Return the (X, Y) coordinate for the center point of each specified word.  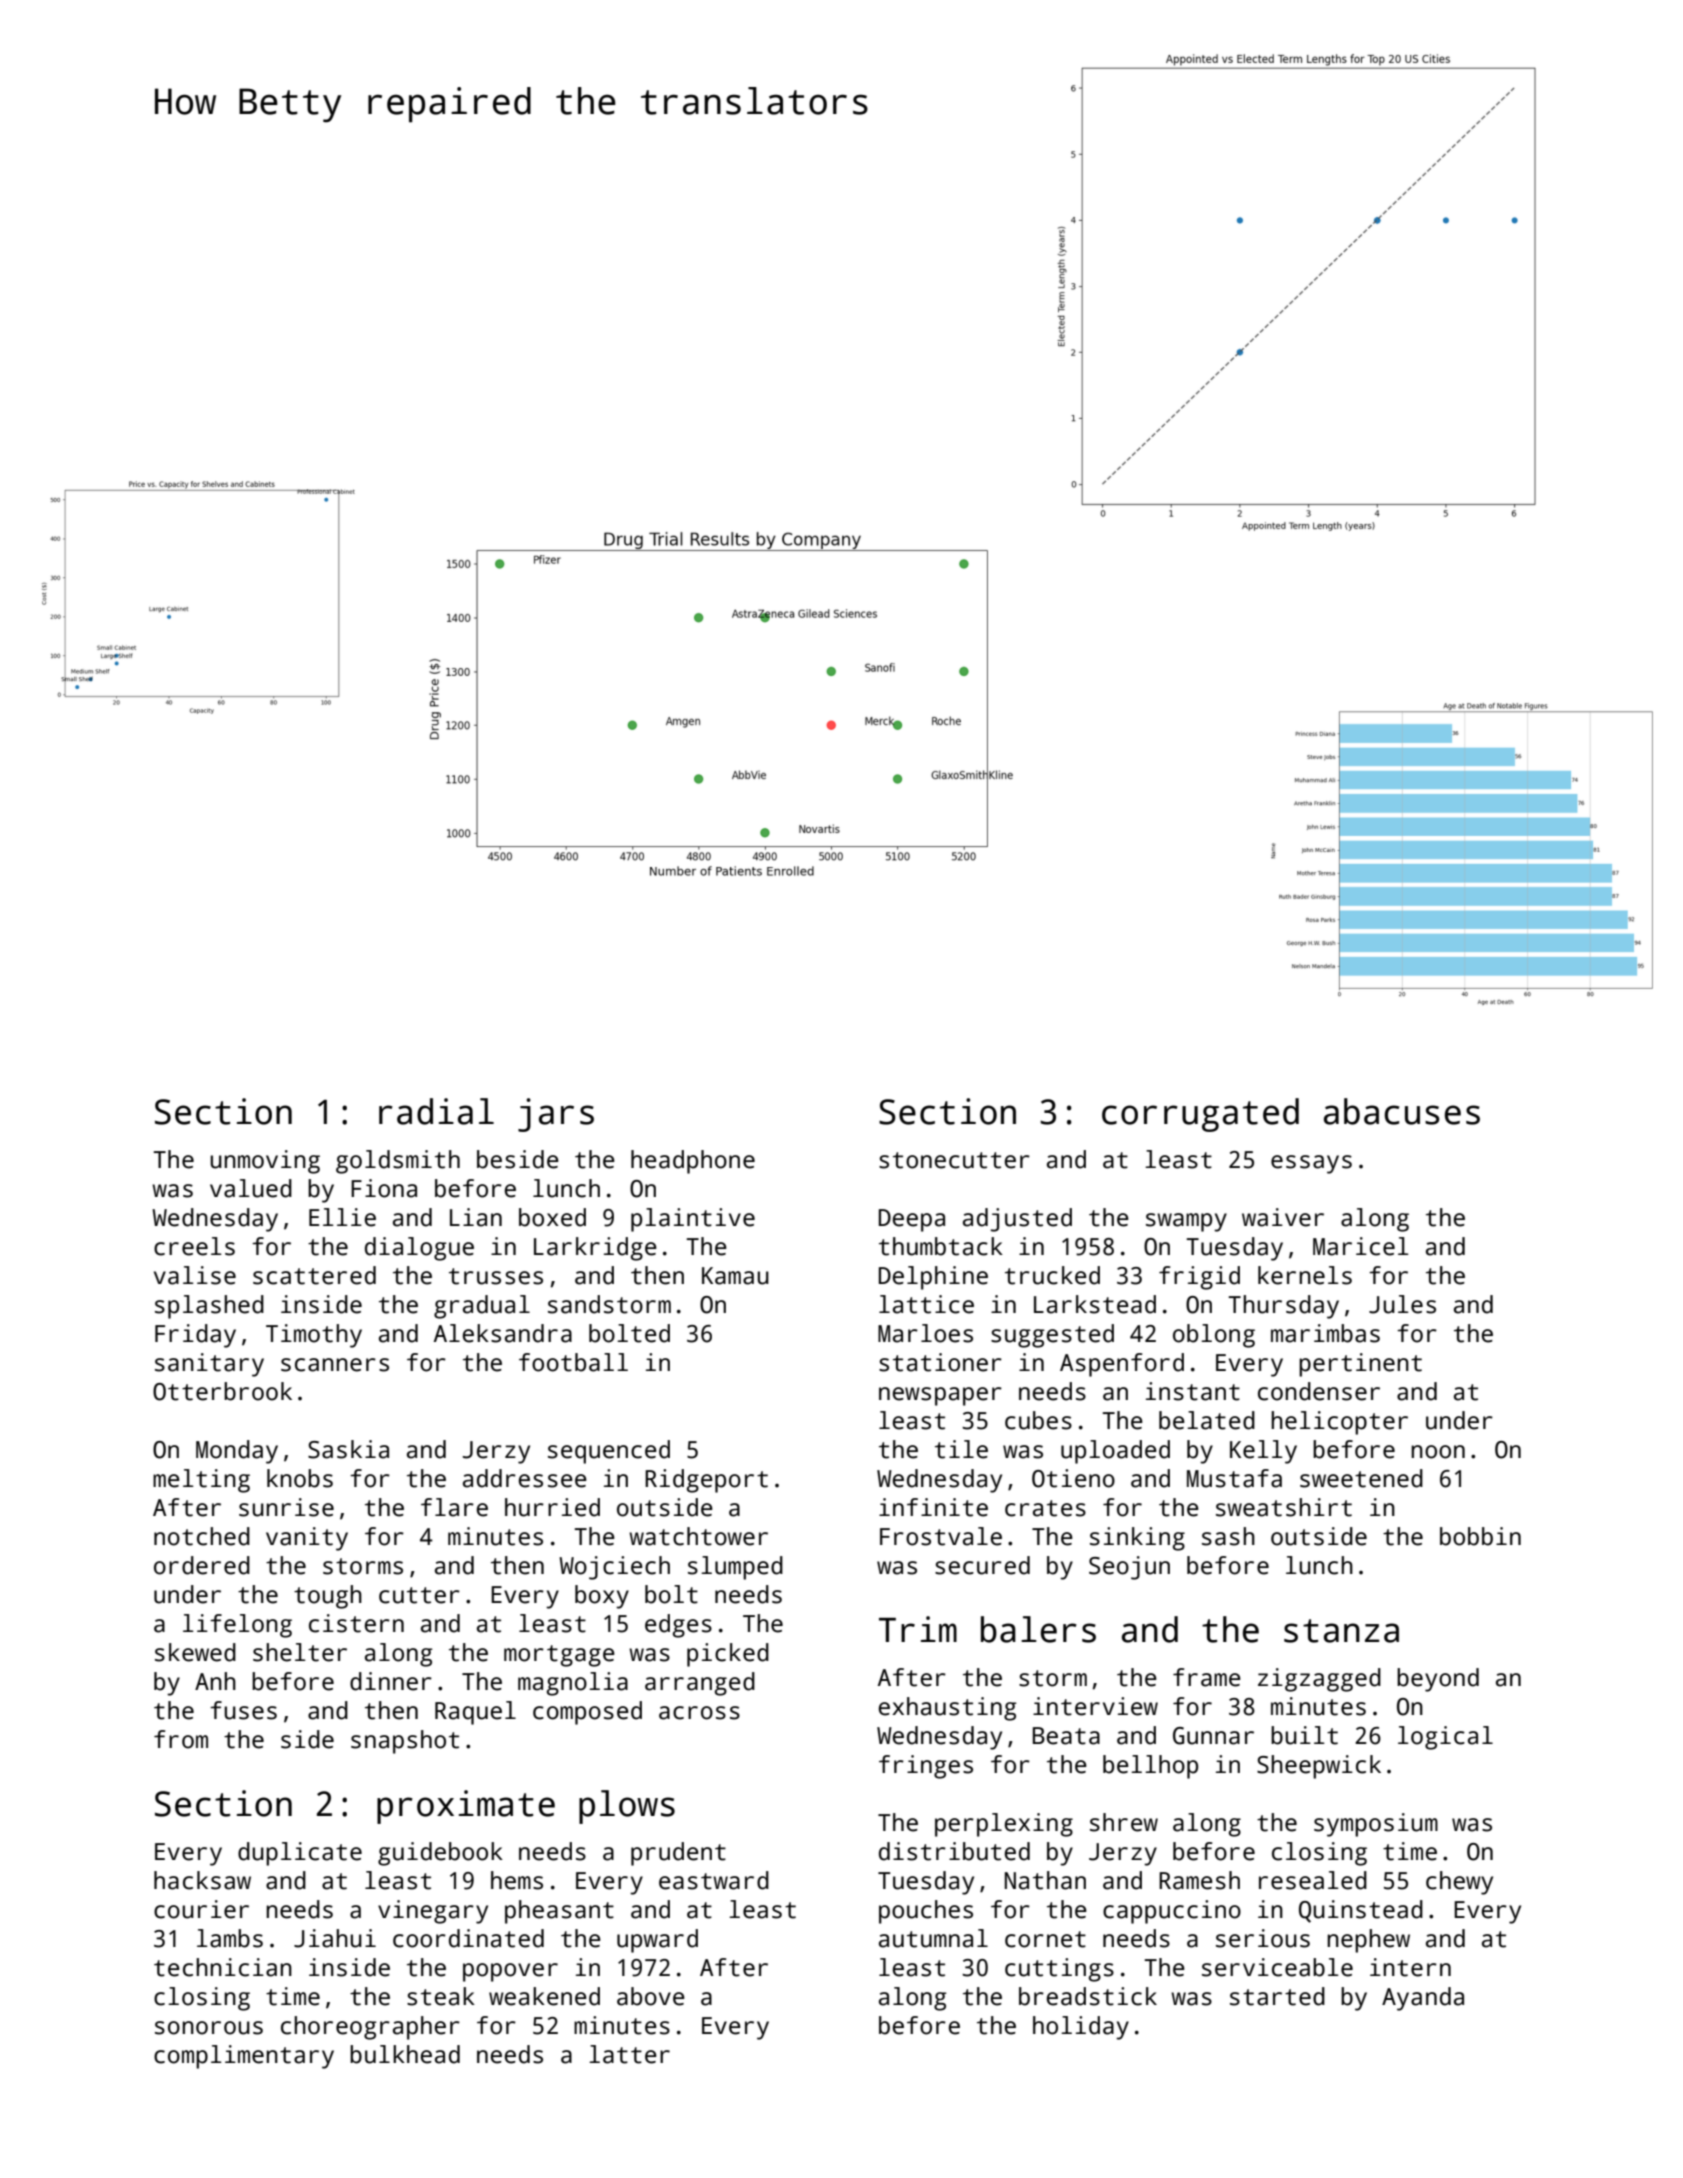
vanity (307, 1539)
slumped (735, 1568)
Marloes (925, 1333)
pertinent (1360, 1365)
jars (556, 1115)
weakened (544, 1996)
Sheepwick (1319, 1767)
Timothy (314, 1336)
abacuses (1402, 1111)
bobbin (1480, 1536)
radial (436, 1111)
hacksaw (202, 1880)
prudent (678, 1854)
